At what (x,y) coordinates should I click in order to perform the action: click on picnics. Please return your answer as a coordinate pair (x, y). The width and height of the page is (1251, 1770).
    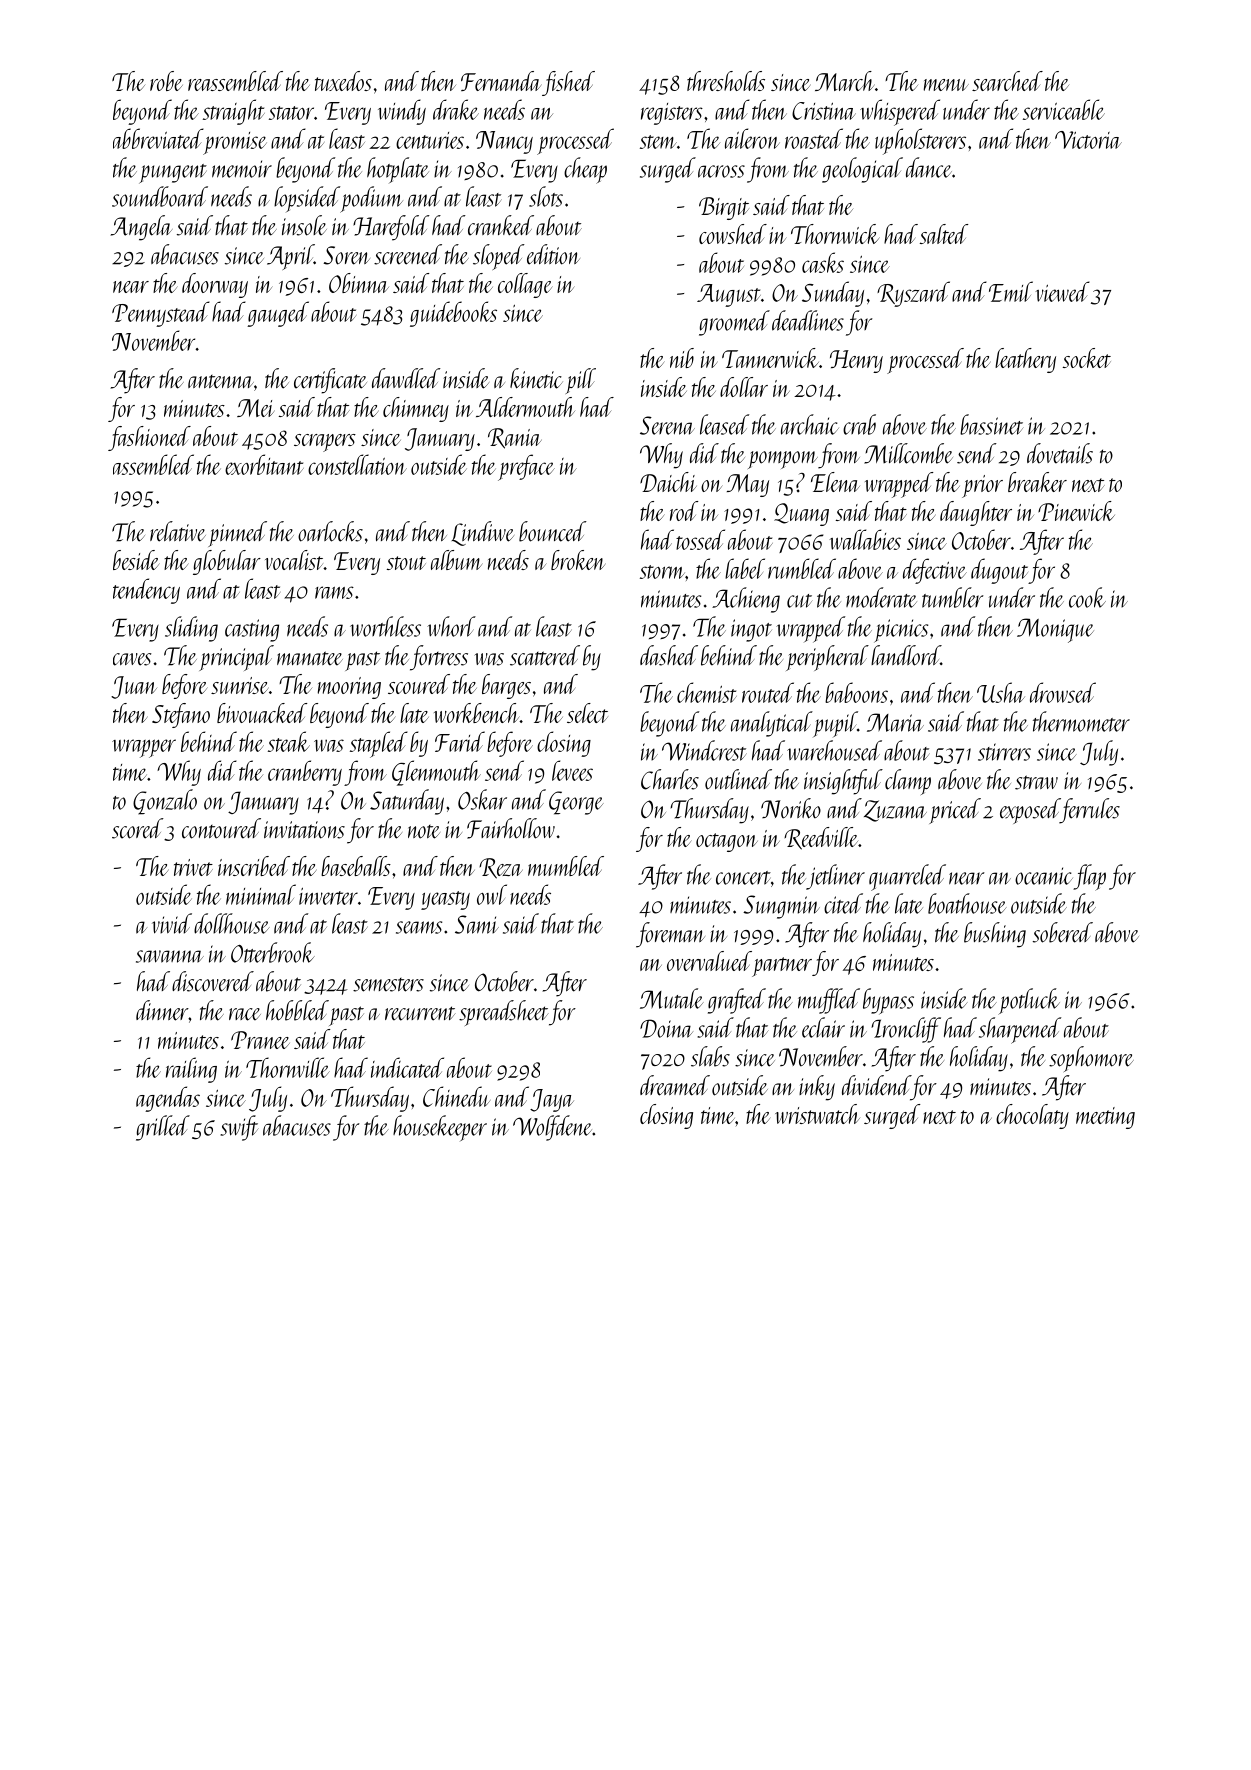
    Looking at the image, I should click on (901, 631).
